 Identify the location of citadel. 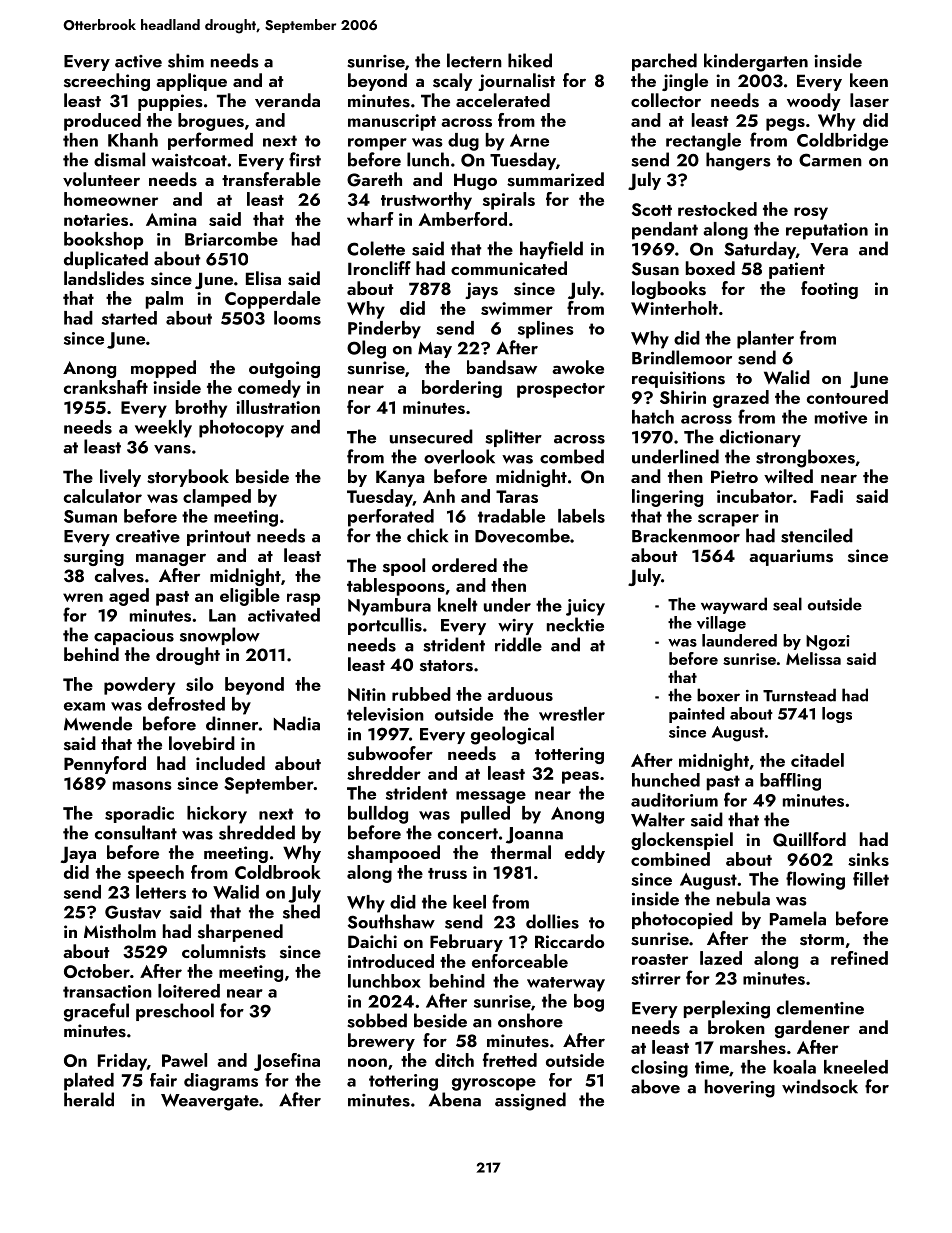
(817, 760).
